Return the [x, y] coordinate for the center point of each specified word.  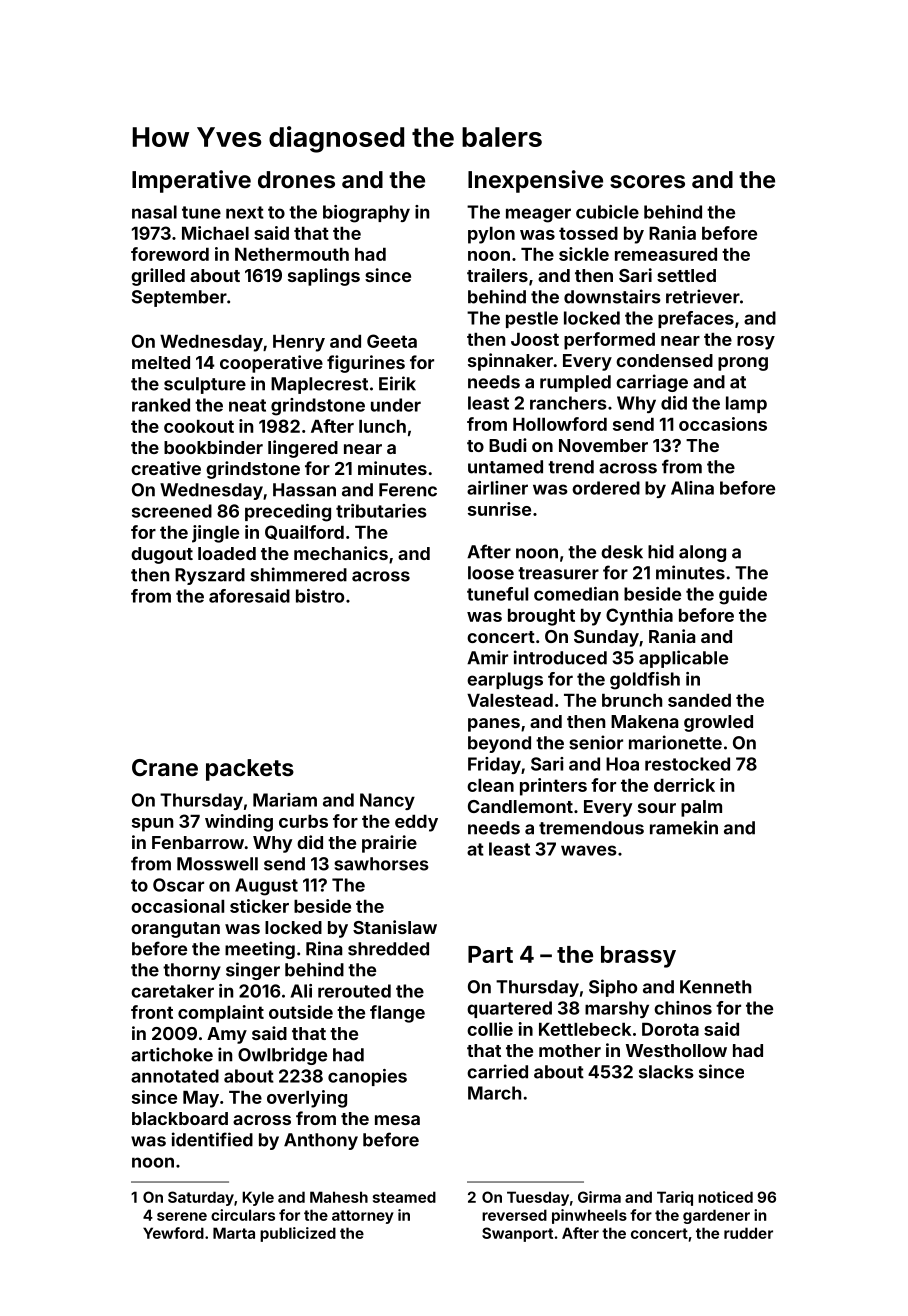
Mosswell [217, 864]
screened [172, 511]
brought [541, 617]
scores [647, 181]
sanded [699, 700]
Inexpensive [535, 181]
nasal [154, 212]
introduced [560, 657]
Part [490, 954]
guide [743, 596]
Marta [234, 1233]
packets [250, 770]
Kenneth [715, 987]
